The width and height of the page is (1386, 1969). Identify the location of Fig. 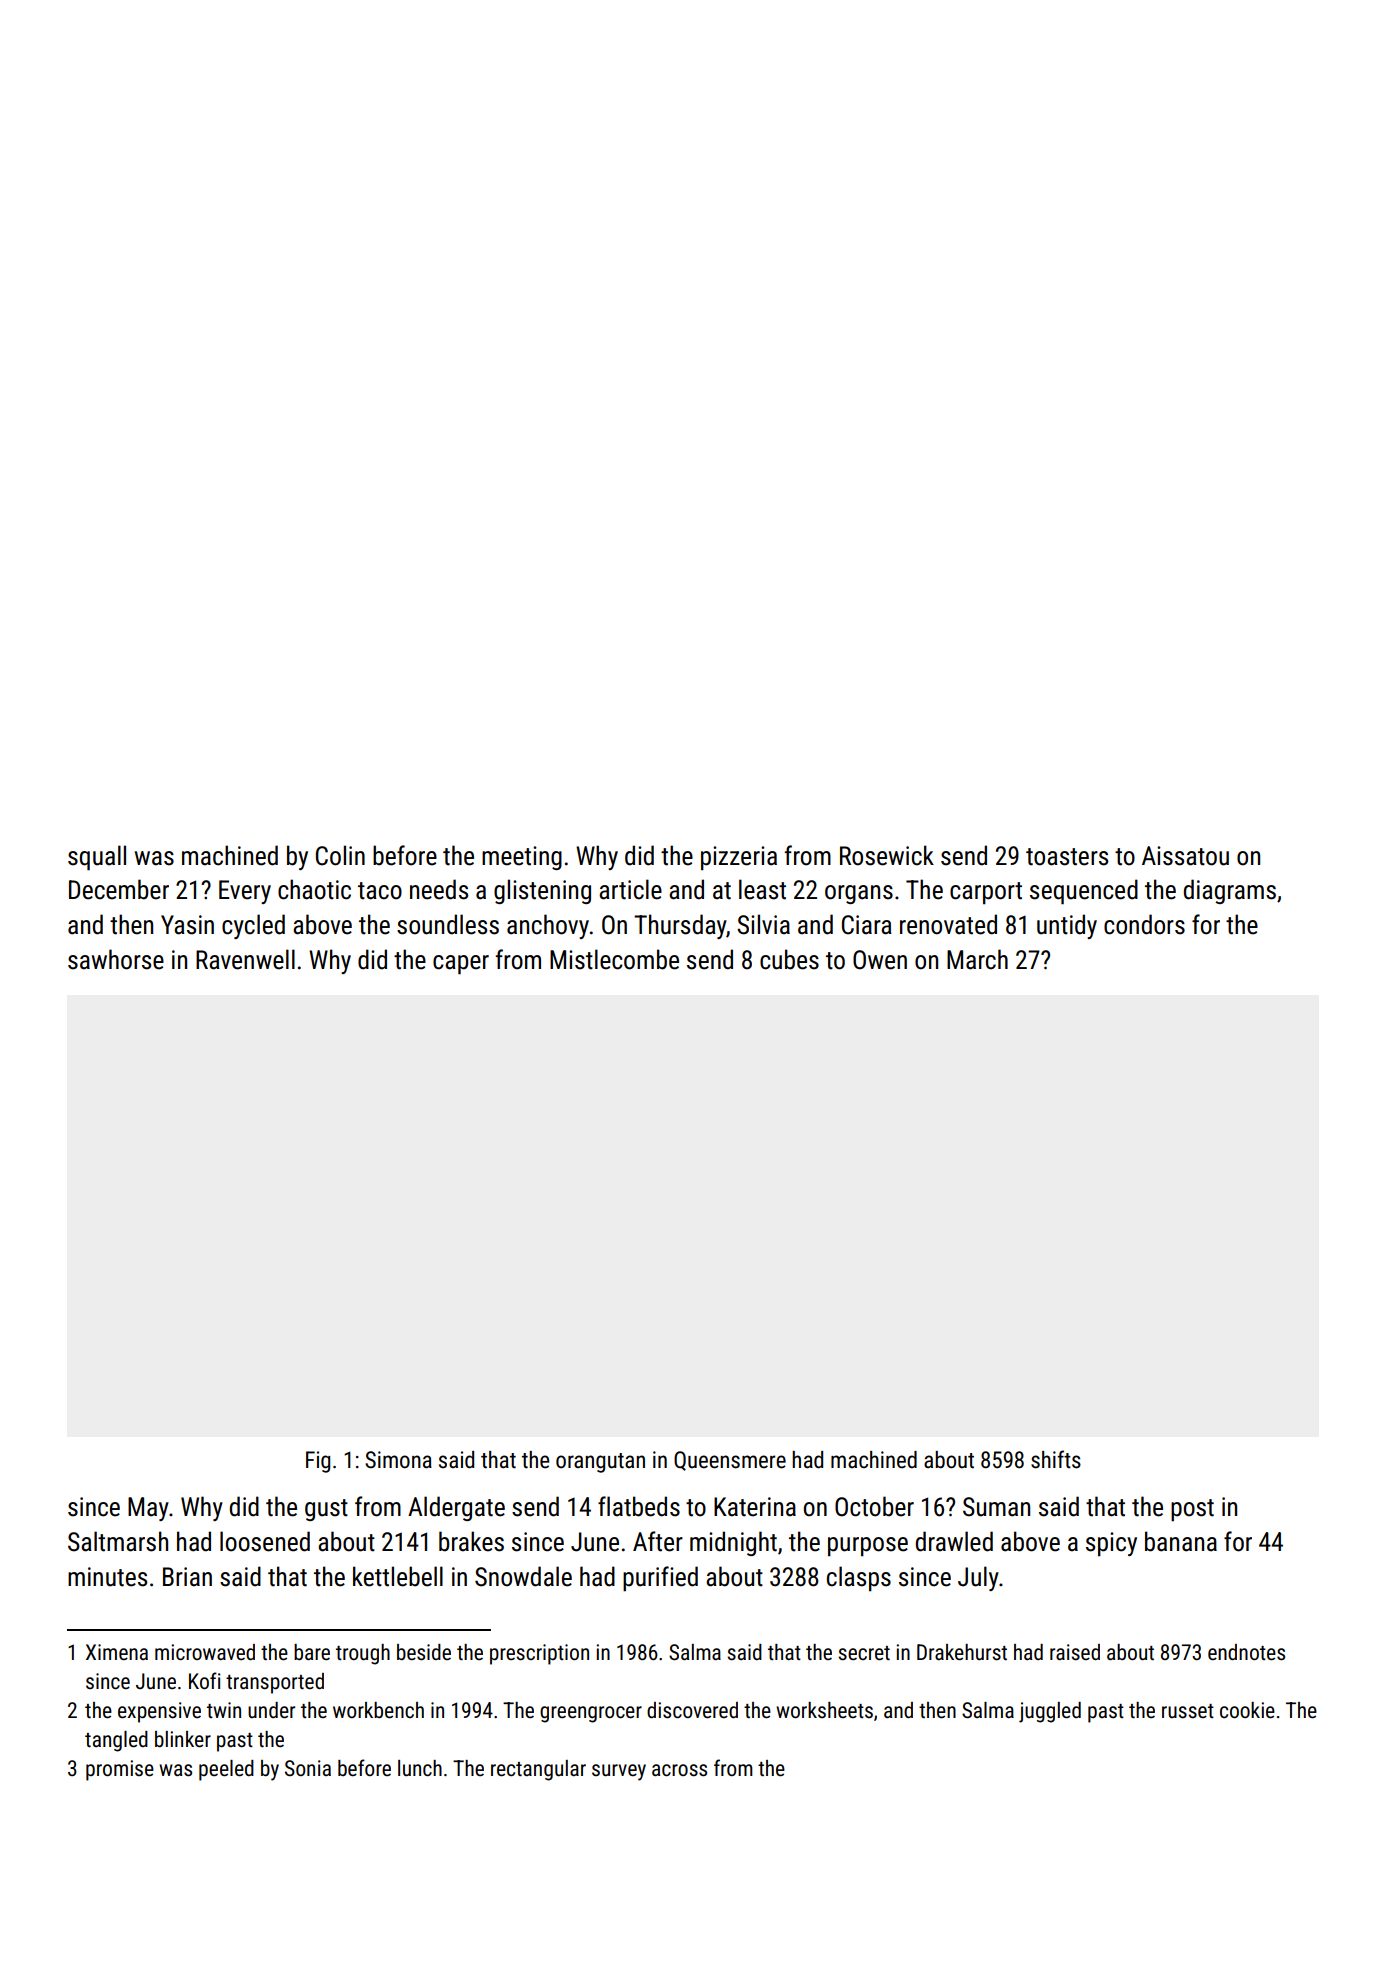
(318, 1462).
